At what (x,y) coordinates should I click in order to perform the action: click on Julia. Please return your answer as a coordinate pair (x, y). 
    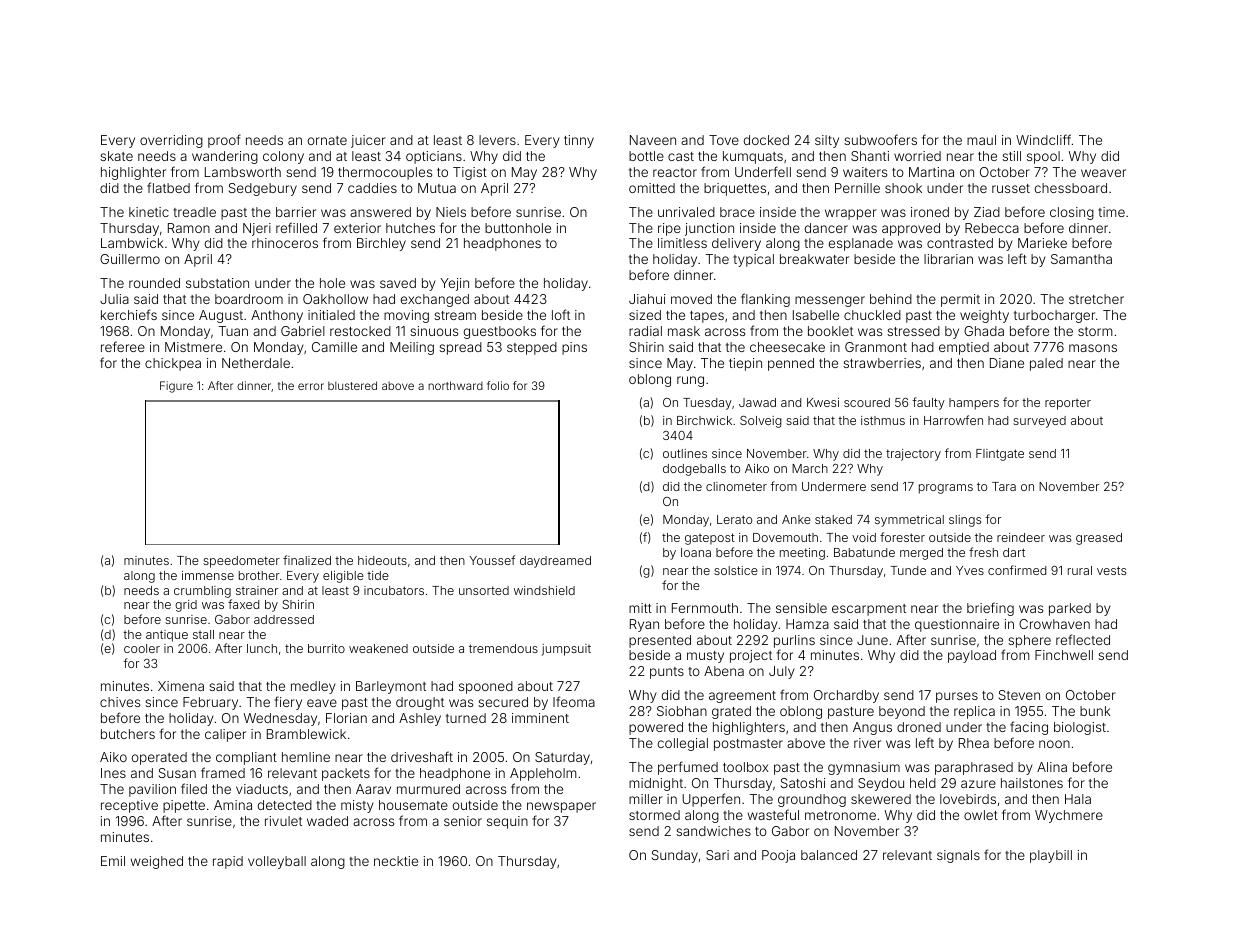
    Looking at the image, I should click on (114, 299).
